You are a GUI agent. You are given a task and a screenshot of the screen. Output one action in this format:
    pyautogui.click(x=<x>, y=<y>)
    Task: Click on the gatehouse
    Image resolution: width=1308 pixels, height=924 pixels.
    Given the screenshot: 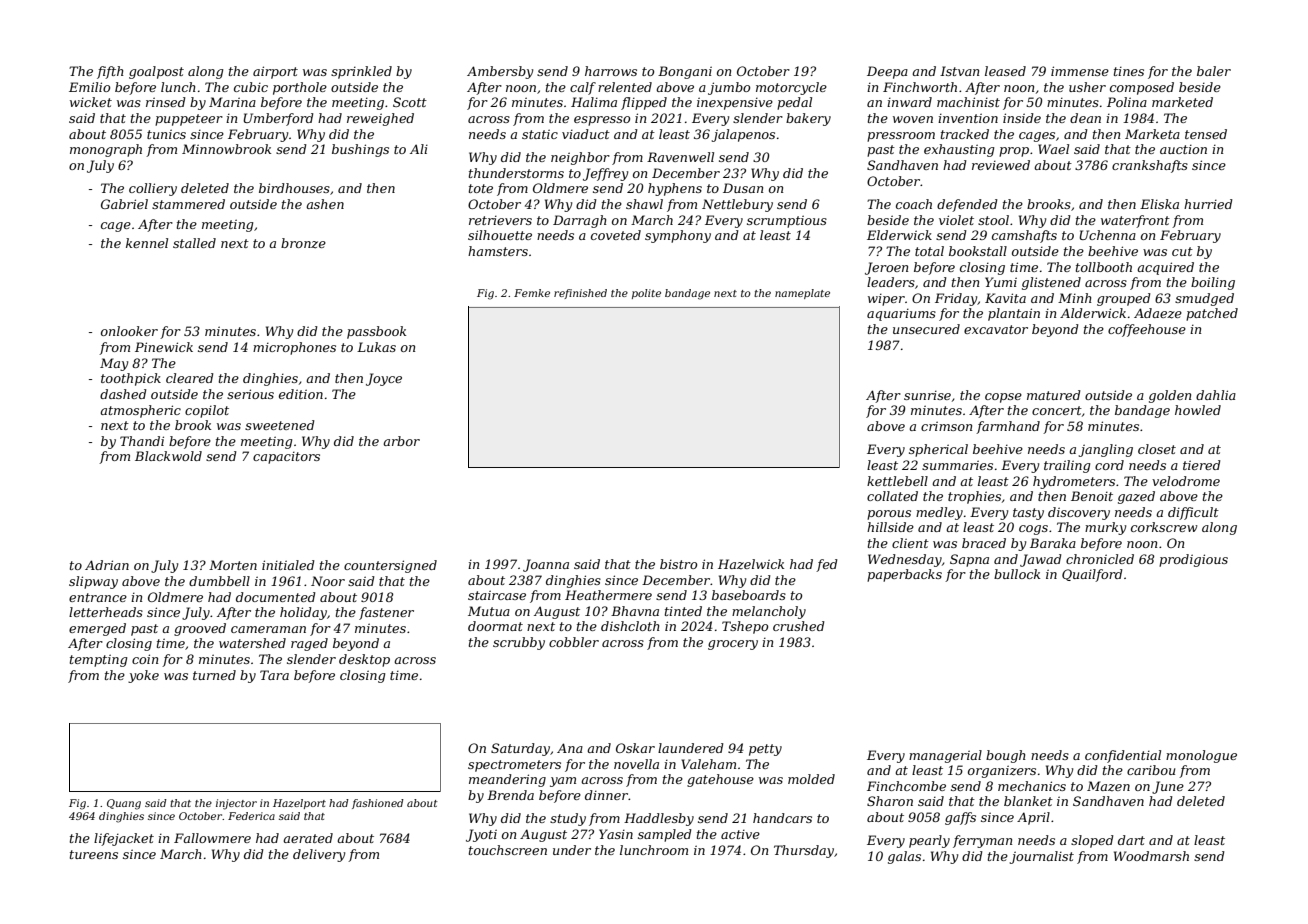 What is the action you would take?
    pyautogui.click(x=720, y=780)
